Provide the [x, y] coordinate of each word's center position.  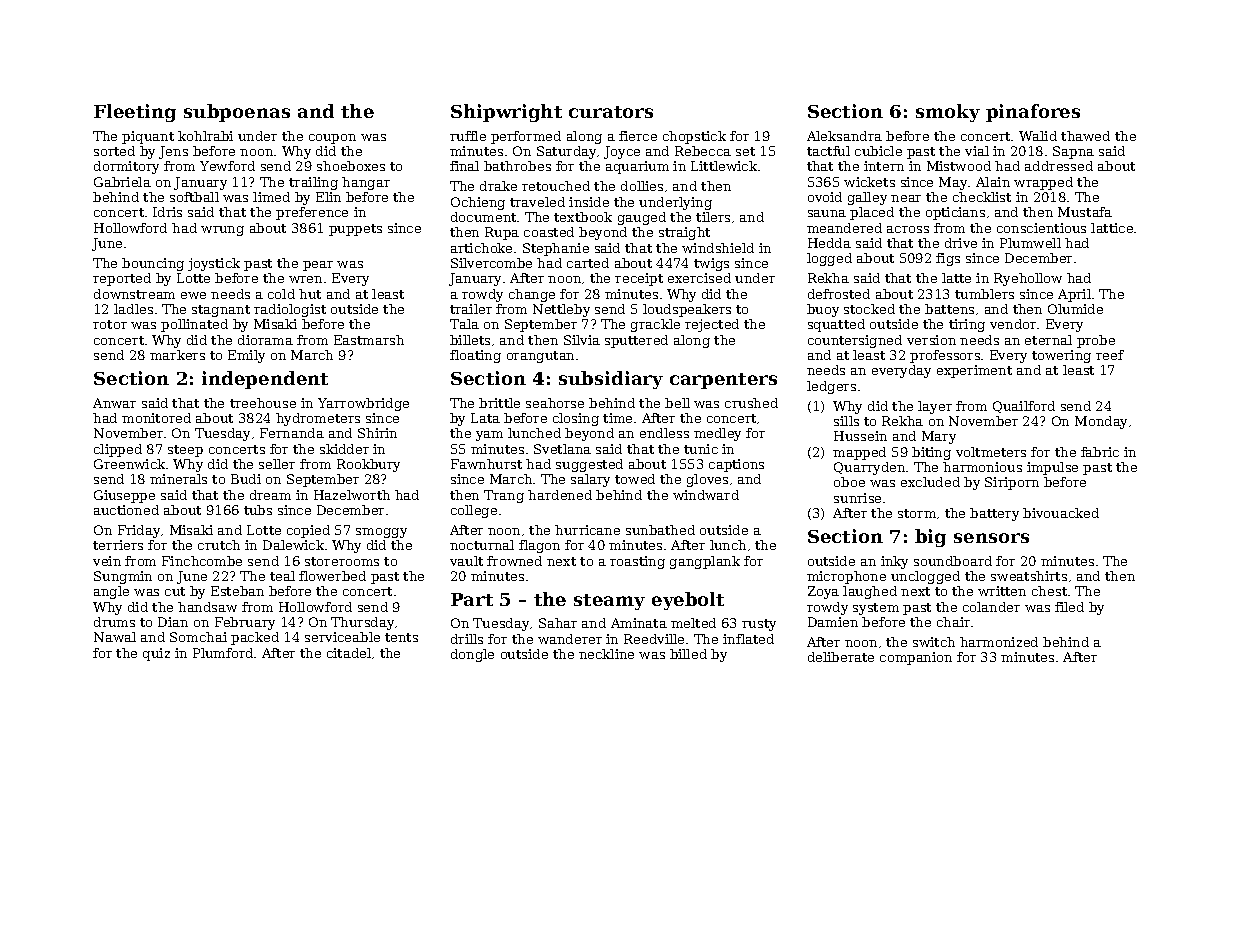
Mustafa [1085, 212]
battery [994, 514]
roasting [637, 562]
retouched [556, 186]
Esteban [237, 591]
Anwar [114, 403]
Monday [1101, 422]
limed [271, 197]
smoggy [381, 533]
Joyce [622, 152]
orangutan [540, 357]
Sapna [1073, 152]
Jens [173, 152]
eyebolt [688, 601]
